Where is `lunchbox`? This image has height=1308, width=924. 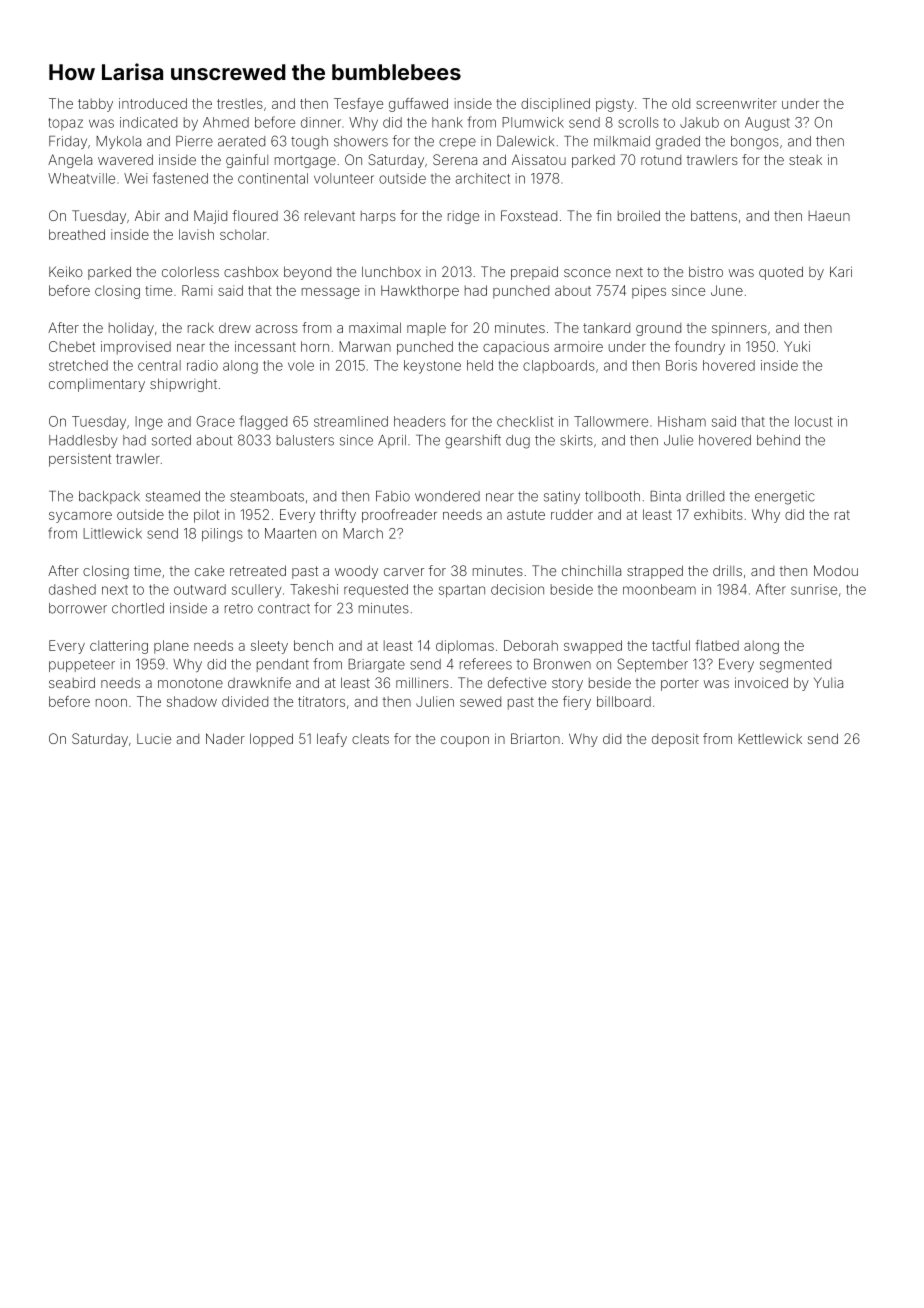
lunchbox is located at coordinates (391, 271).
